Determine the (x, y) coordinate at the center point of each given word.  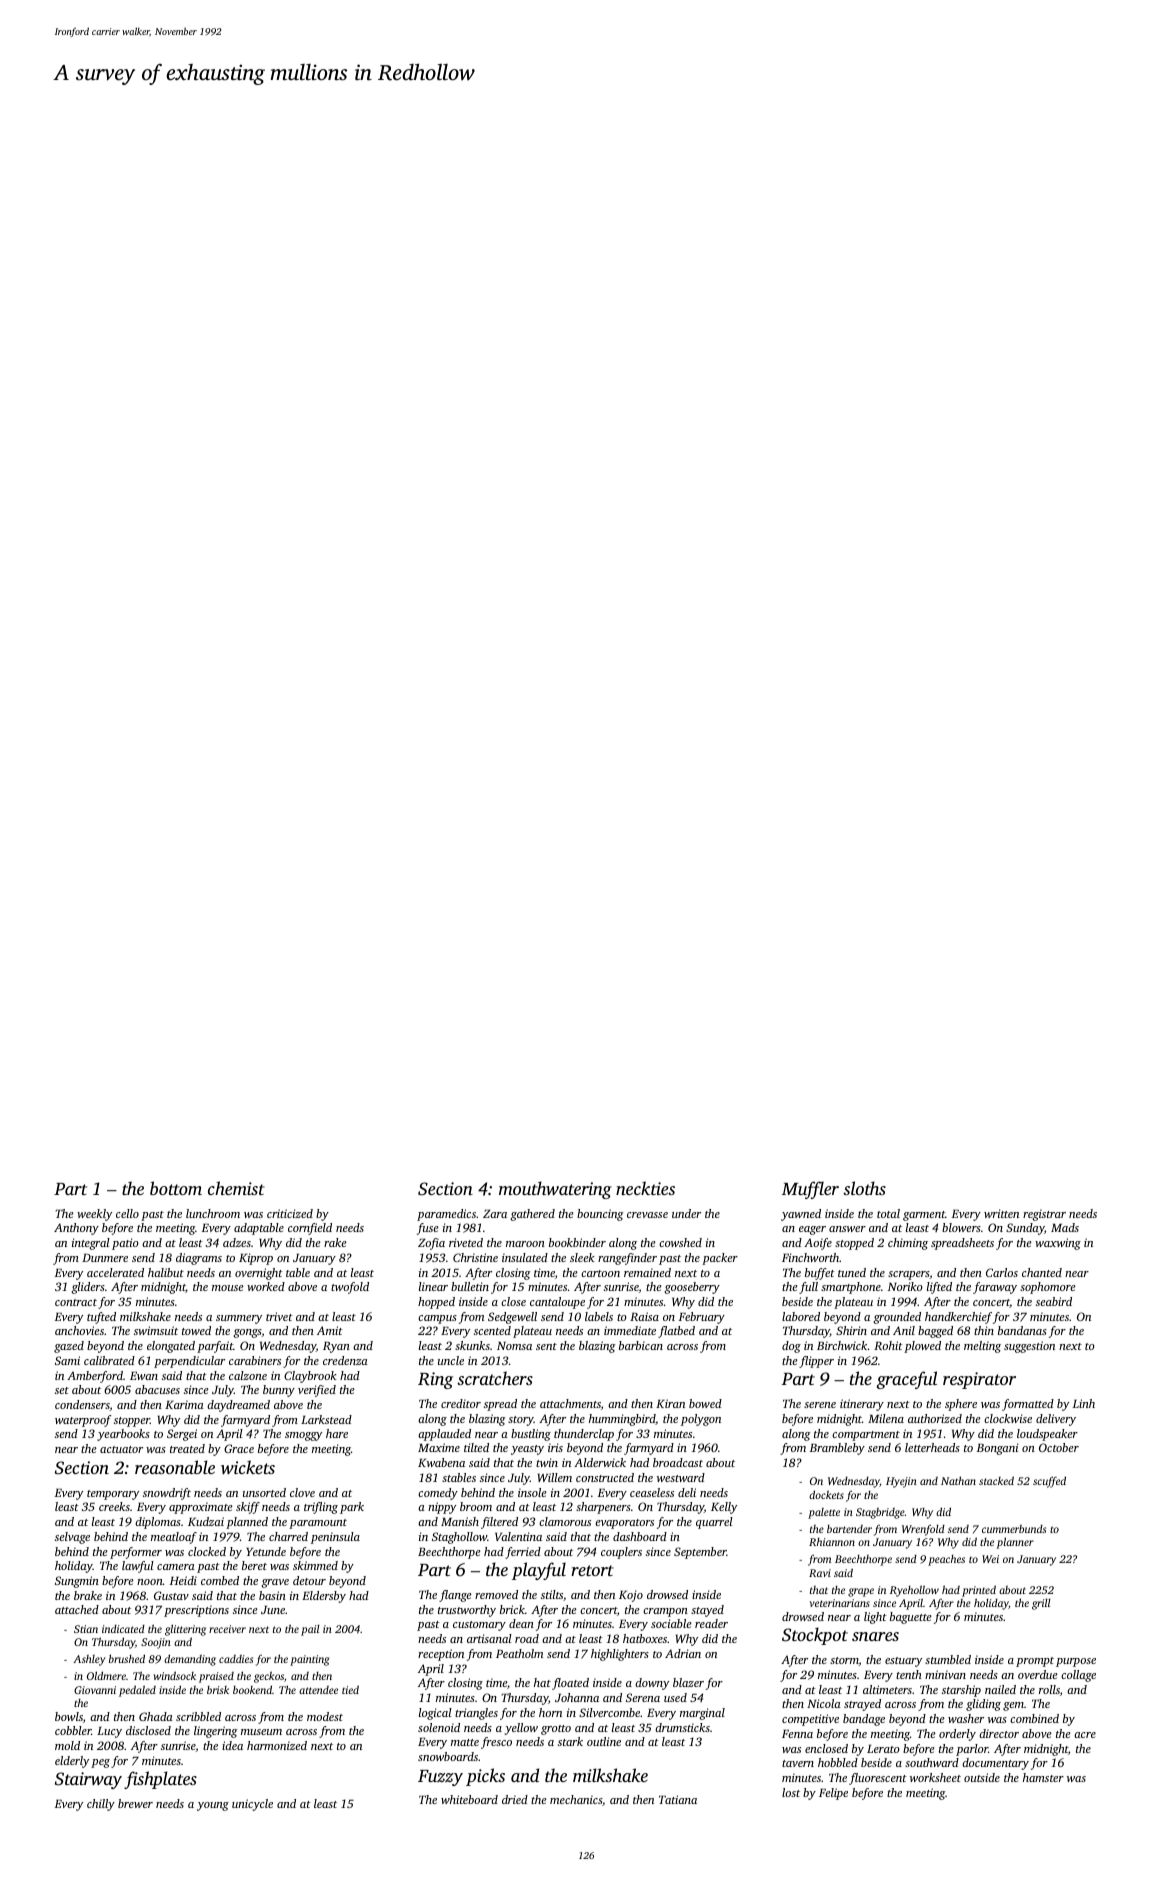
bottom (176, 1188)
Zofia (431, 1244)
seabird (1054, 1301)
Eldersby (324, 1597)
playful (539, 1571)
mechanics (576, 1799)
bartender (849, 1529)
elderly (72, 1762)
